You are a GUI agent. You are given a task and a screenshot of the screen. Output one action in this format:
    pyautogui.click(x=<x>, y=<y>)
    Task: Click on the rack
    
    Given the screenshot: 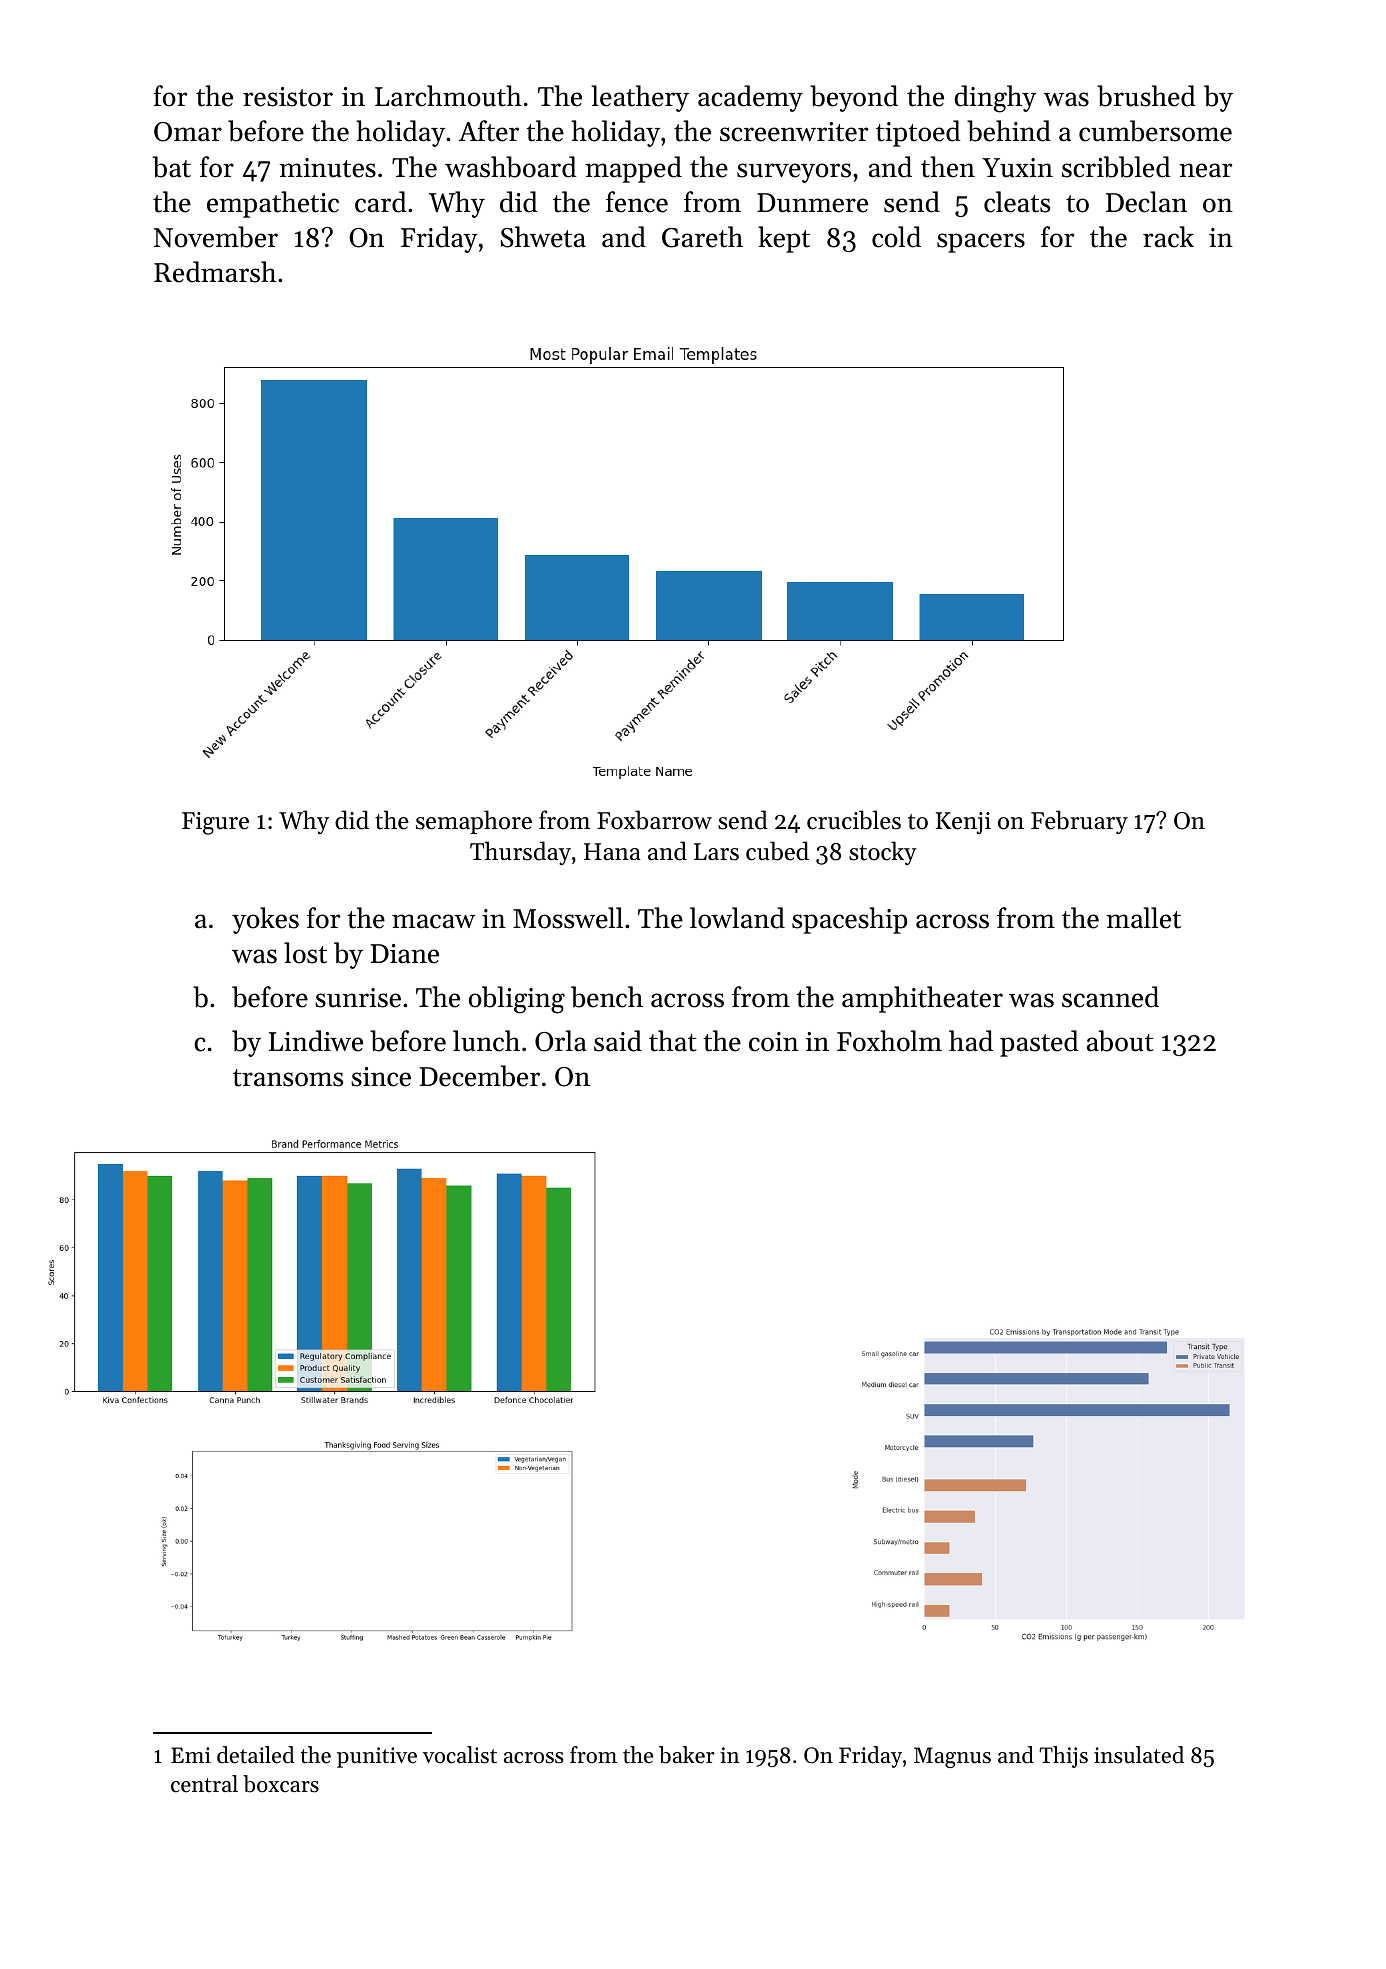 What is the action you would take?
    pyautogui.click(x=1168, y=237)
